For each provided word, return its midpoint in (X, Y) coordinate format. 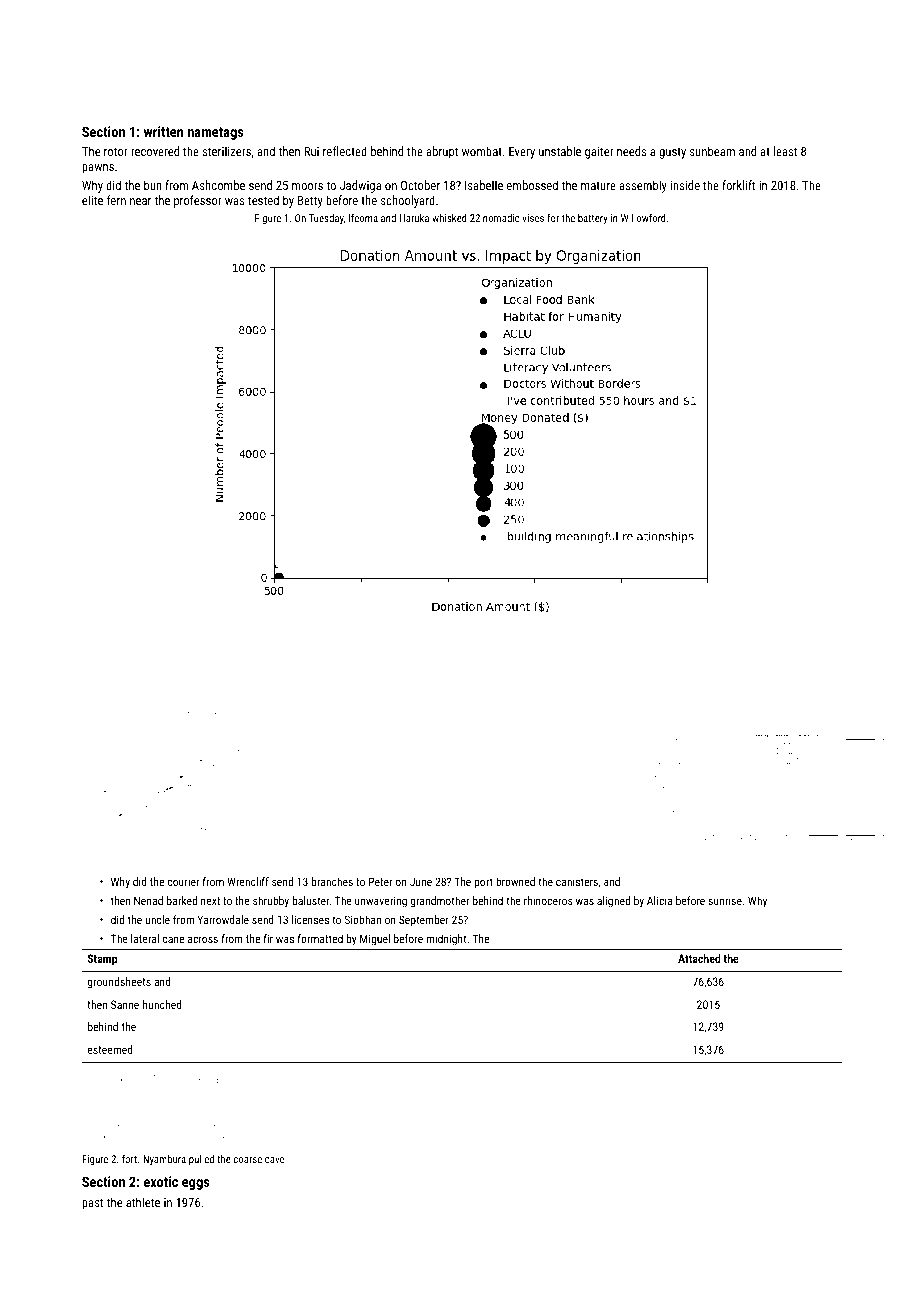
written (163, 131)
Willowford (643, 217)
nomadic (501, 218)
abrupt (442, 152)
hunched (162, 1004)
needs (631, 151)
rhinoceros (548, 900)
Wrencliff (248, 881)
